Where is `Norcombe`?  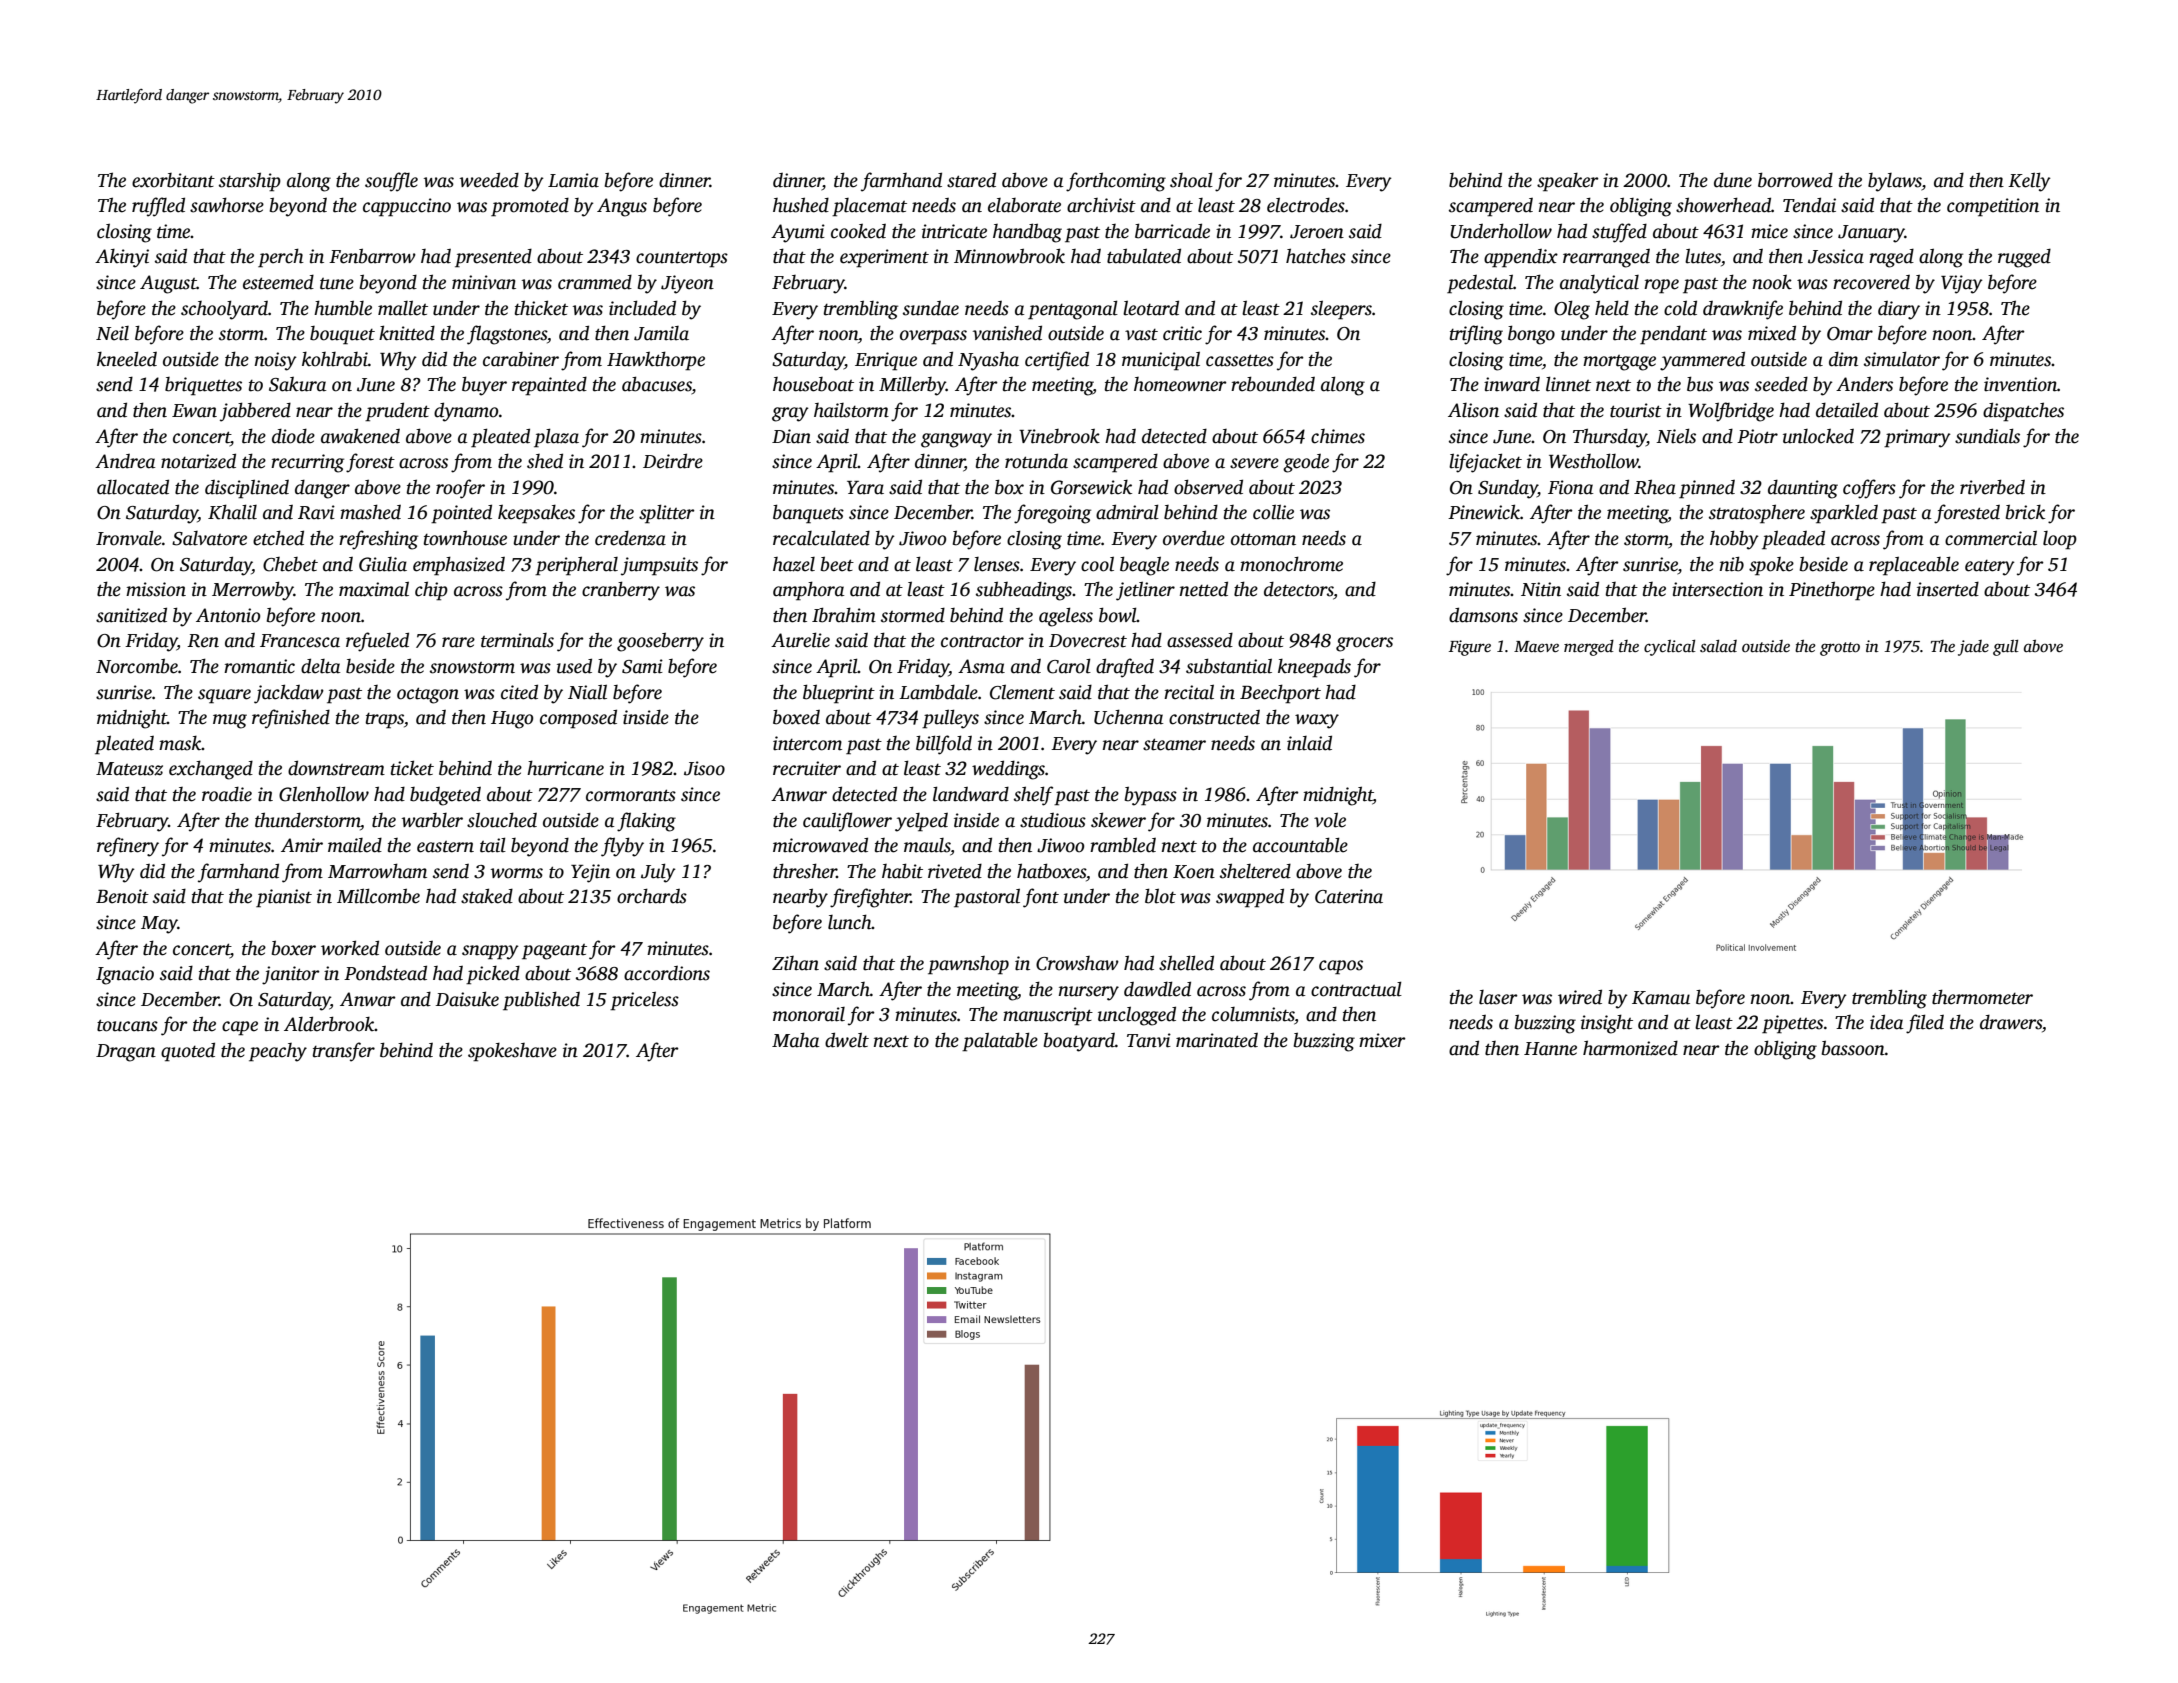
Norcombe is located at coordinates (137, 666).
